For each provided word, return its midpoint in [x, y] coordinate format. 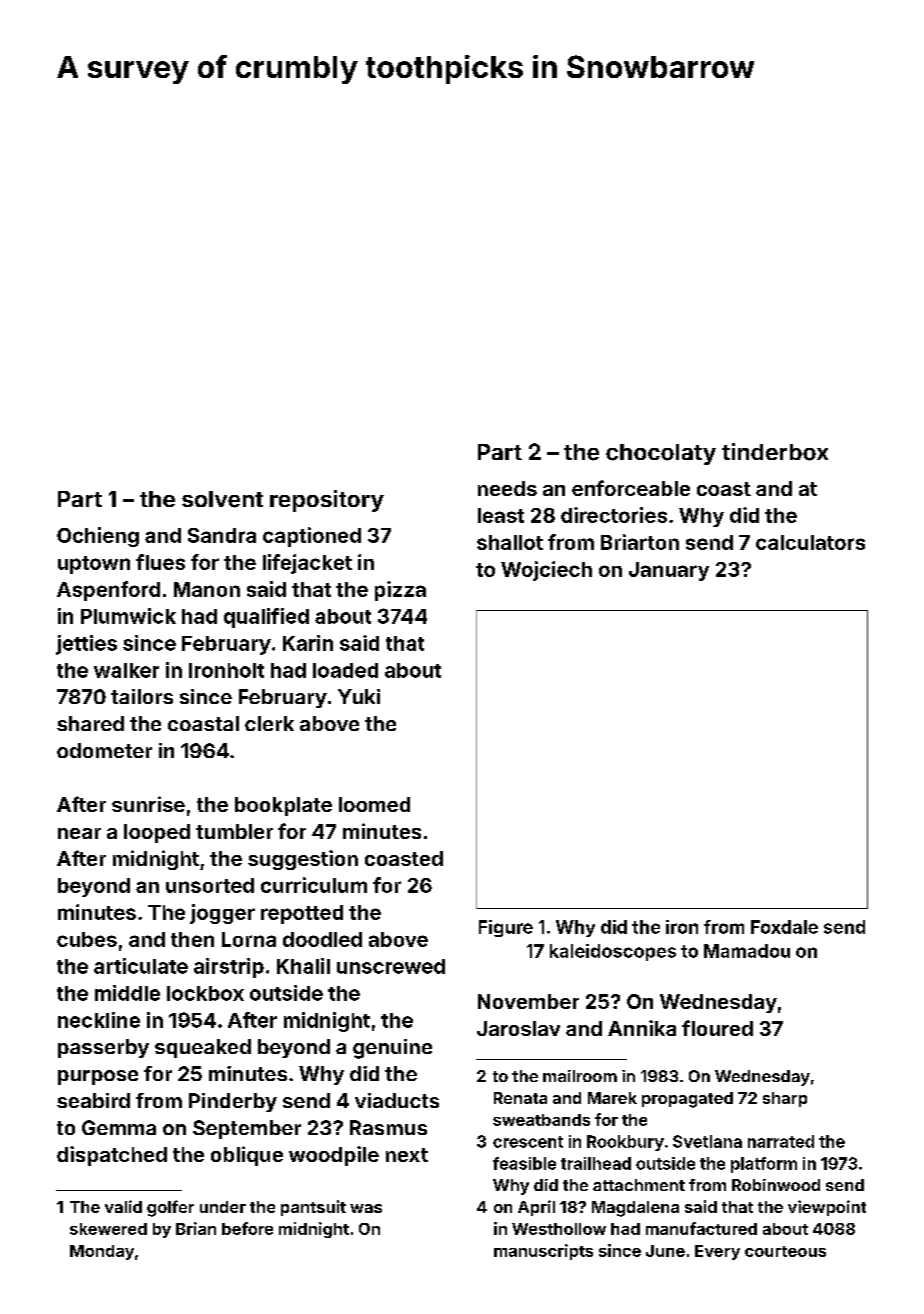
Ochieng [98, 537]
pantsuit [313, 1208]
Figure [506, 928]
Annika [642, 1028]
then [192, 939]
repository [327, 501]
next [407, 1155]
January [669, 571]
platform [764, 1165]
